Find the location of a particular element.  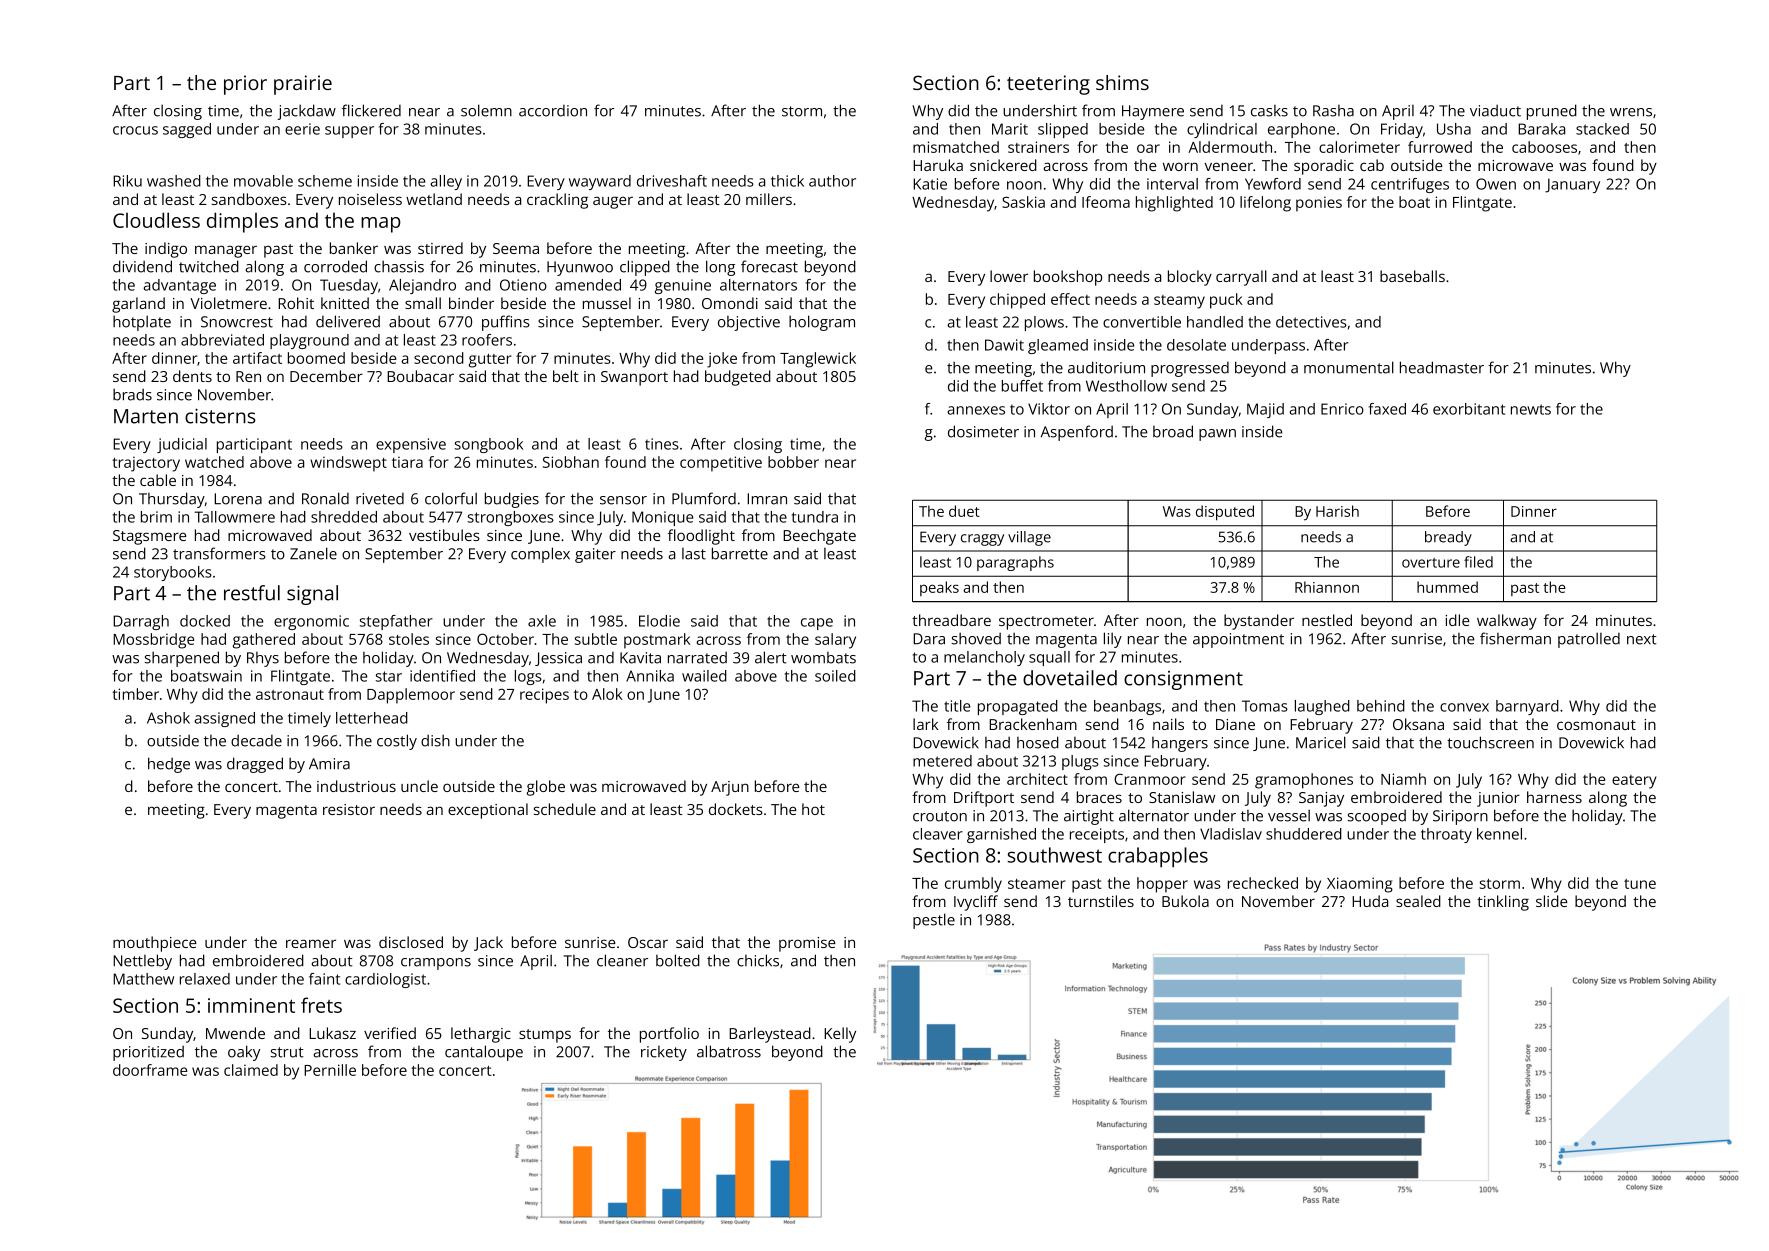

rickety is located at coordinates (664, 1053).
